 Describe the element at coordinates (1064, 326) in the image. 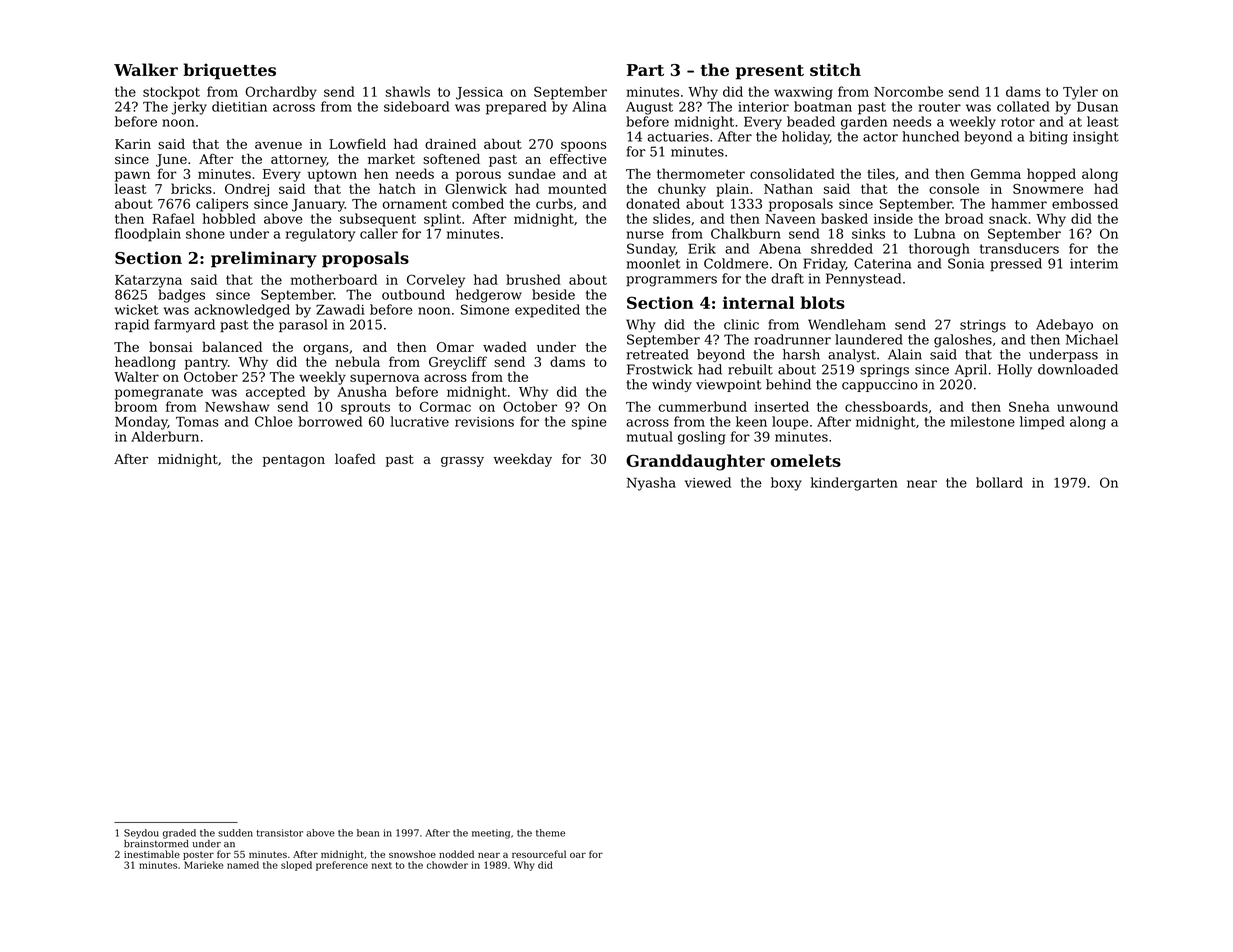

I see `Adebayo` at that location.
